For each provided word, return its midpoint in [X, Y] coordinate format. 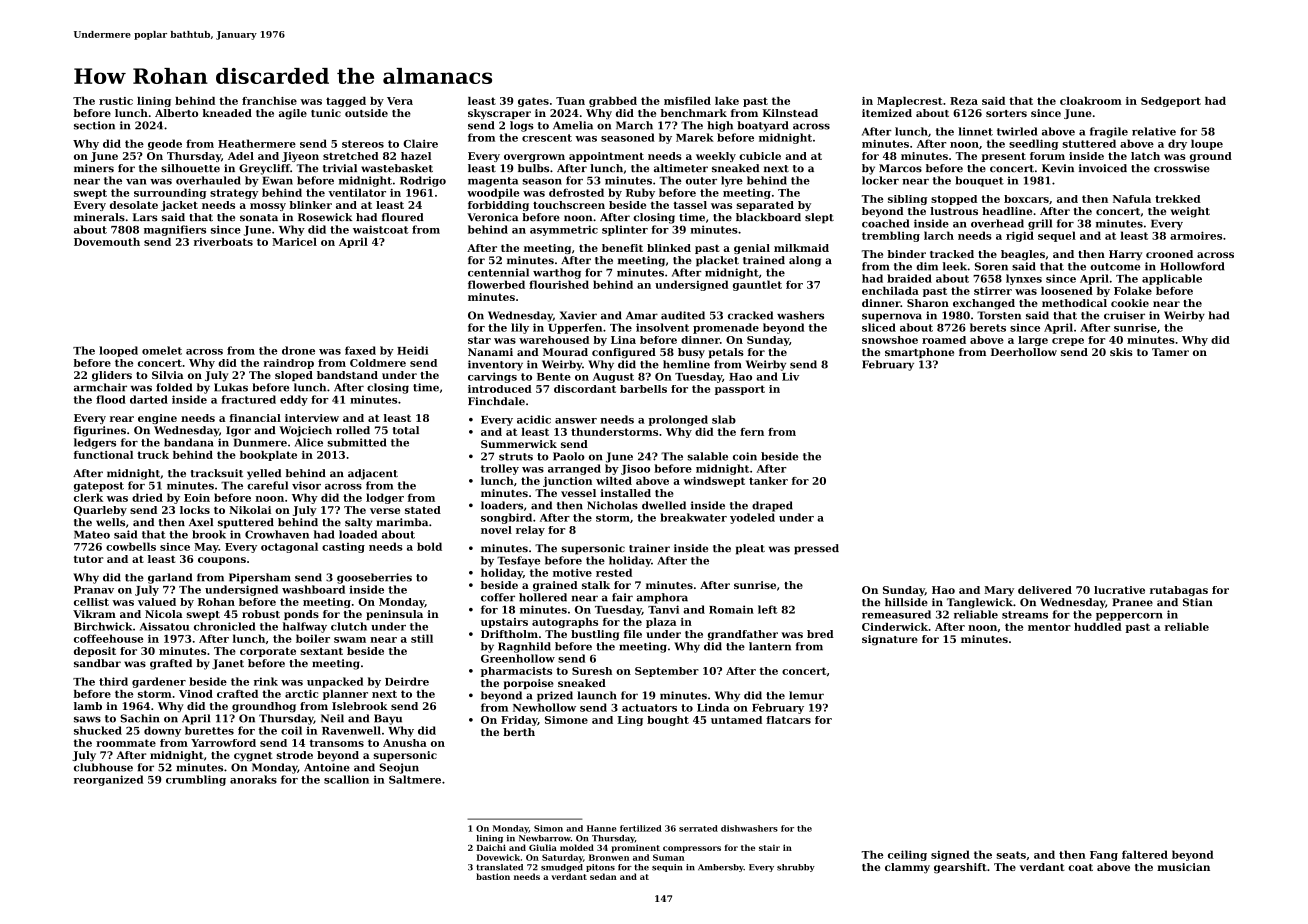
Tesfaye [519, 561]
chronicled [224, 626]
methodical [1074, 303]
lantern [770, 646]
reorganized [108, 780]
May [206, 548]
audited [683, 315]
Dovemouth [107, 242]
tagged [346, 102]
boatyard [763, 126]
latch [1145, 156]
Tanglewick [980, 603]
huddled [1098, 627]
